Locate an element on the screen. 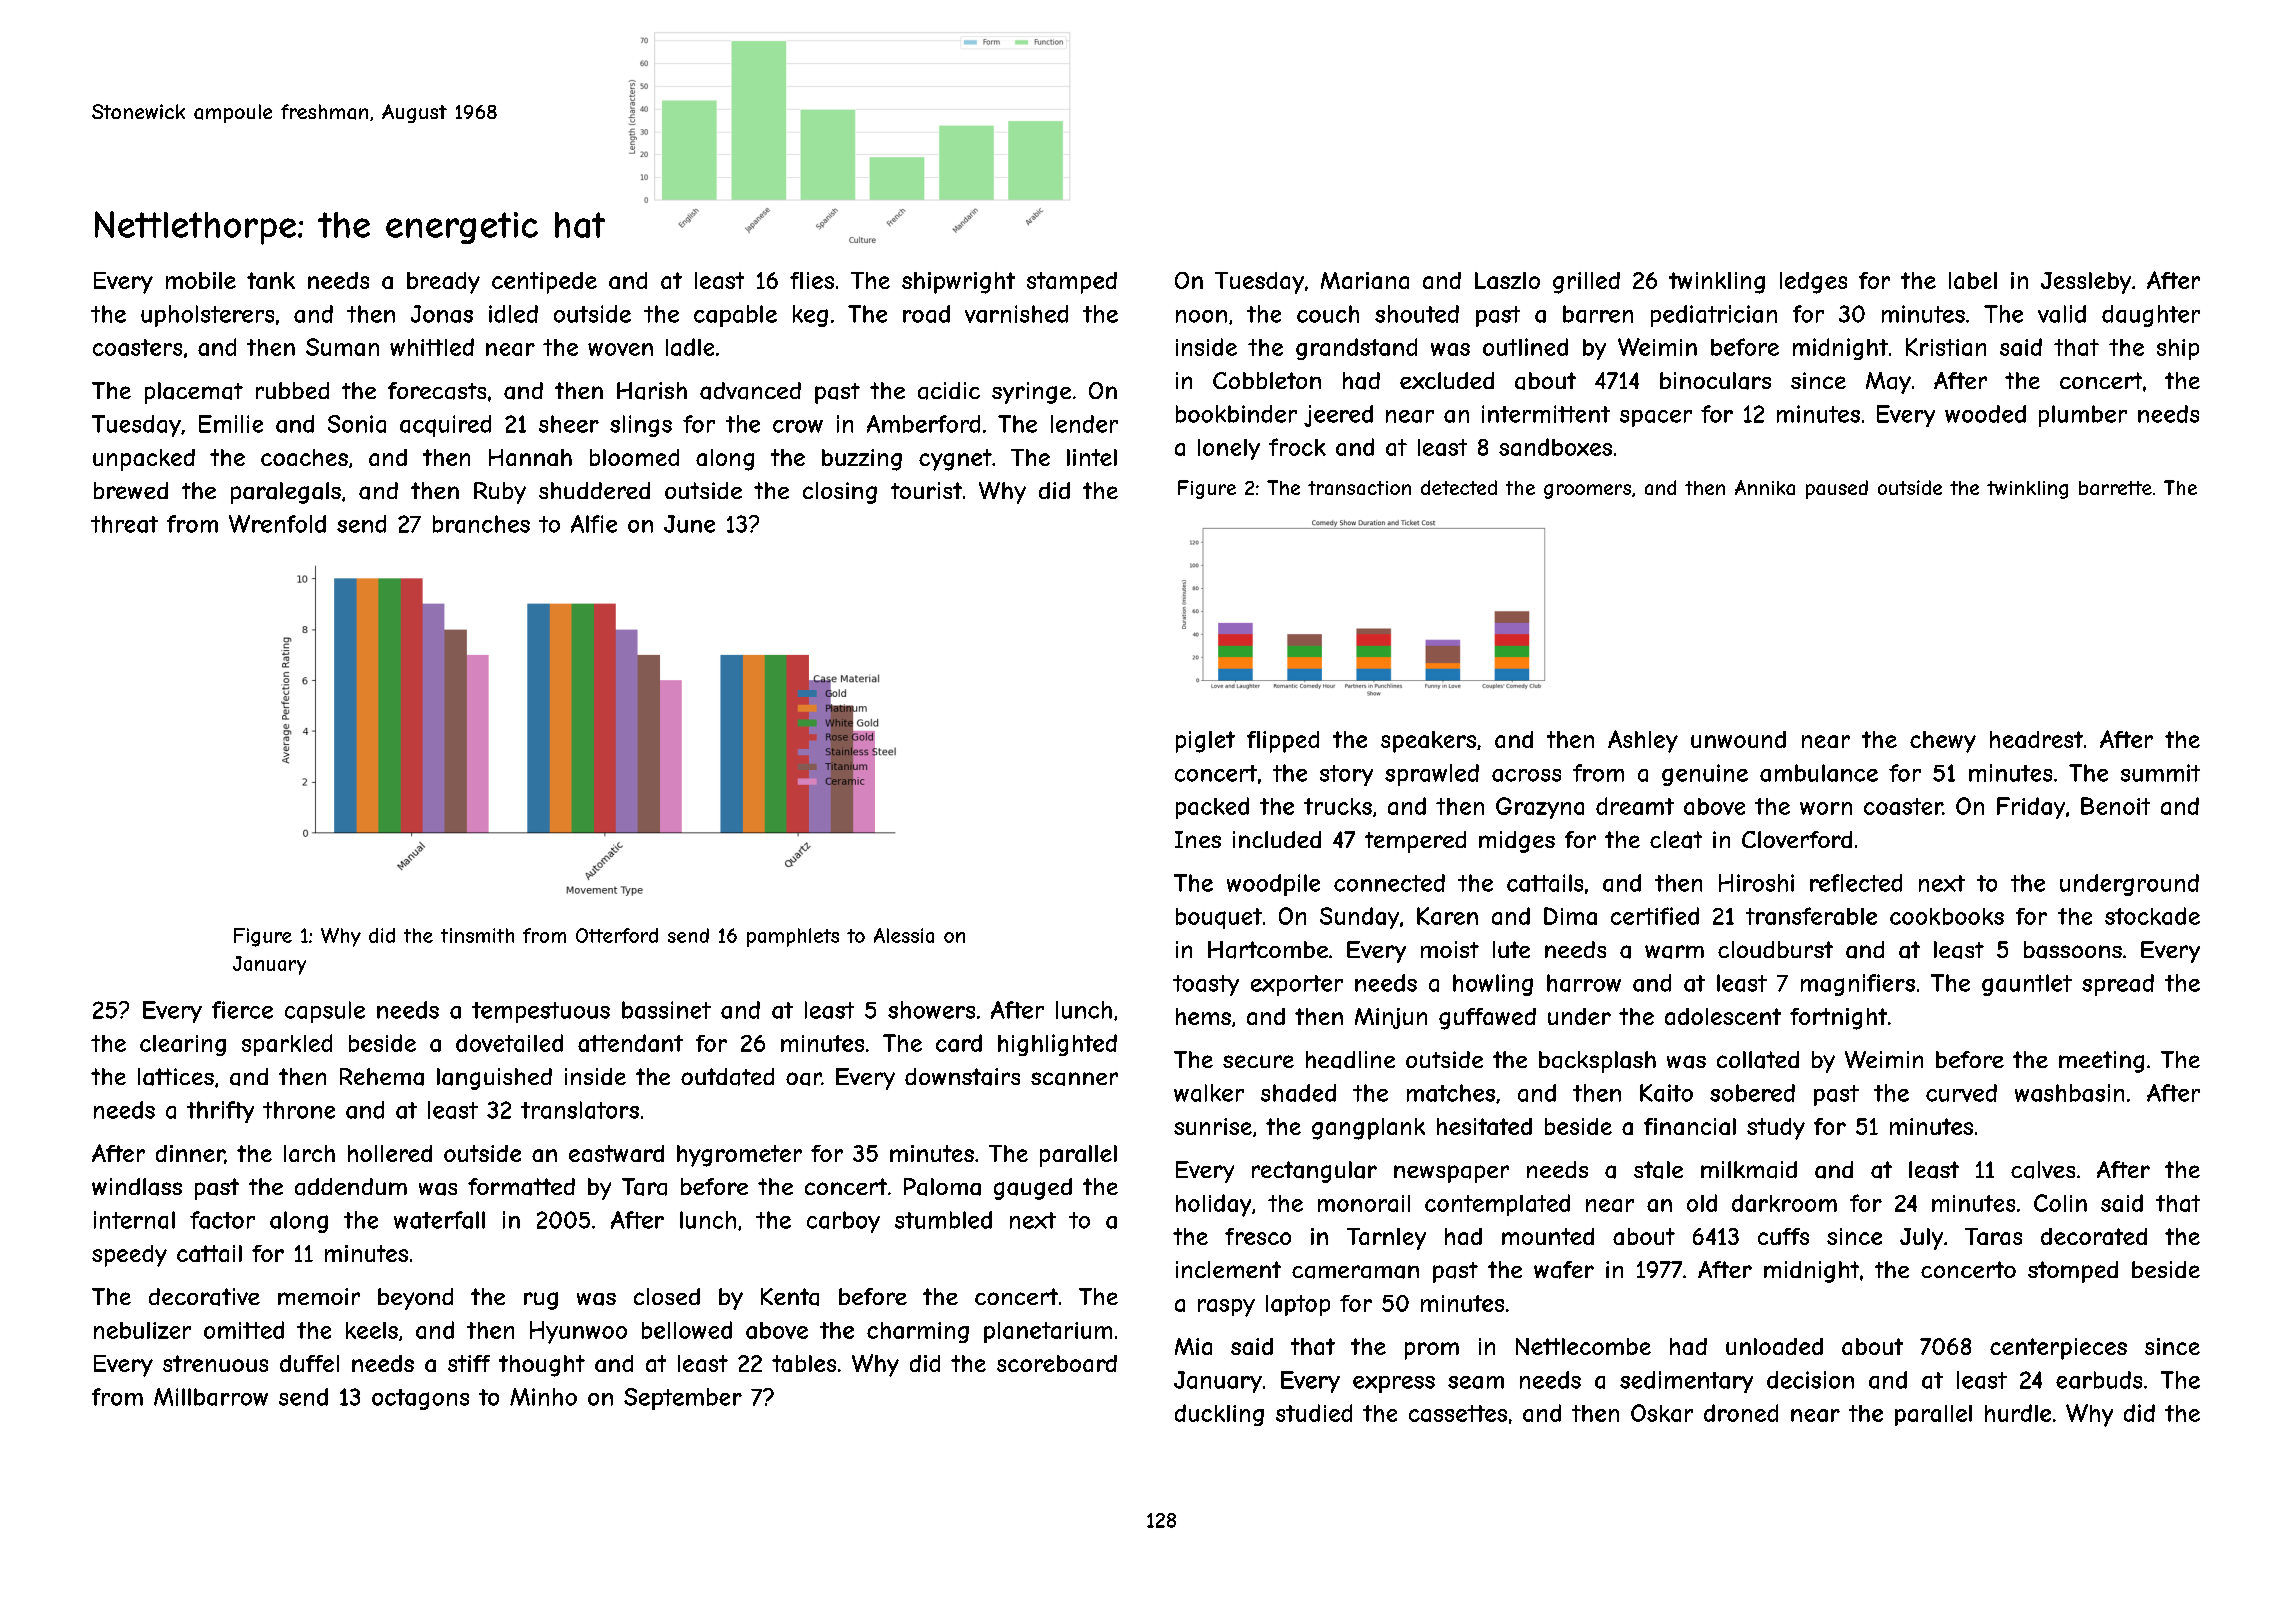 Image resolution: width=2292 pixels, height=1620 pixels. Ashley is located at coordinates (1643, 741).
